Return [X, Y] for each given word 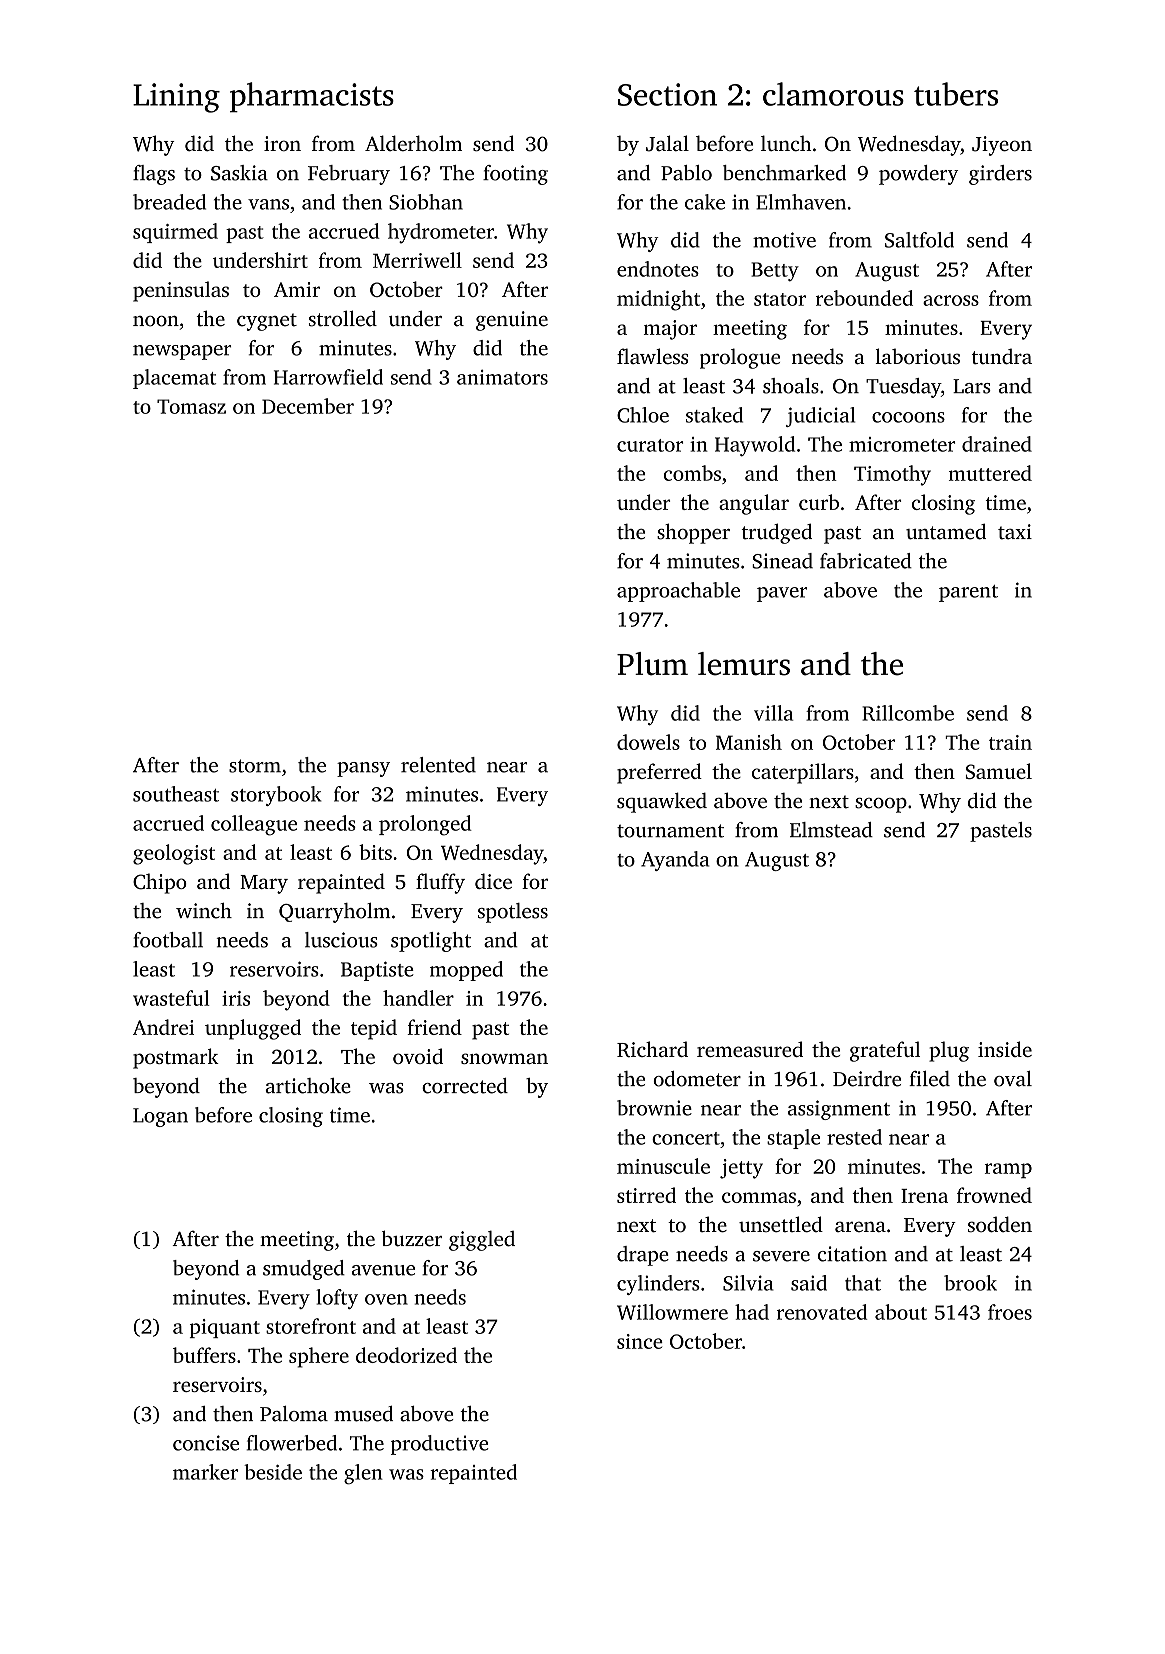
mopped [466, 971]
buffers [204, 1355]
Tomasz [191, 406]
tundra [1002, 356]
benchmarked [784, 173]
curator [650, 445]
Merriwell [417, 260]
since [640, 1341]
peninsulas [181, 291]
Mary [264, 884]
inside [1005, 1049]
